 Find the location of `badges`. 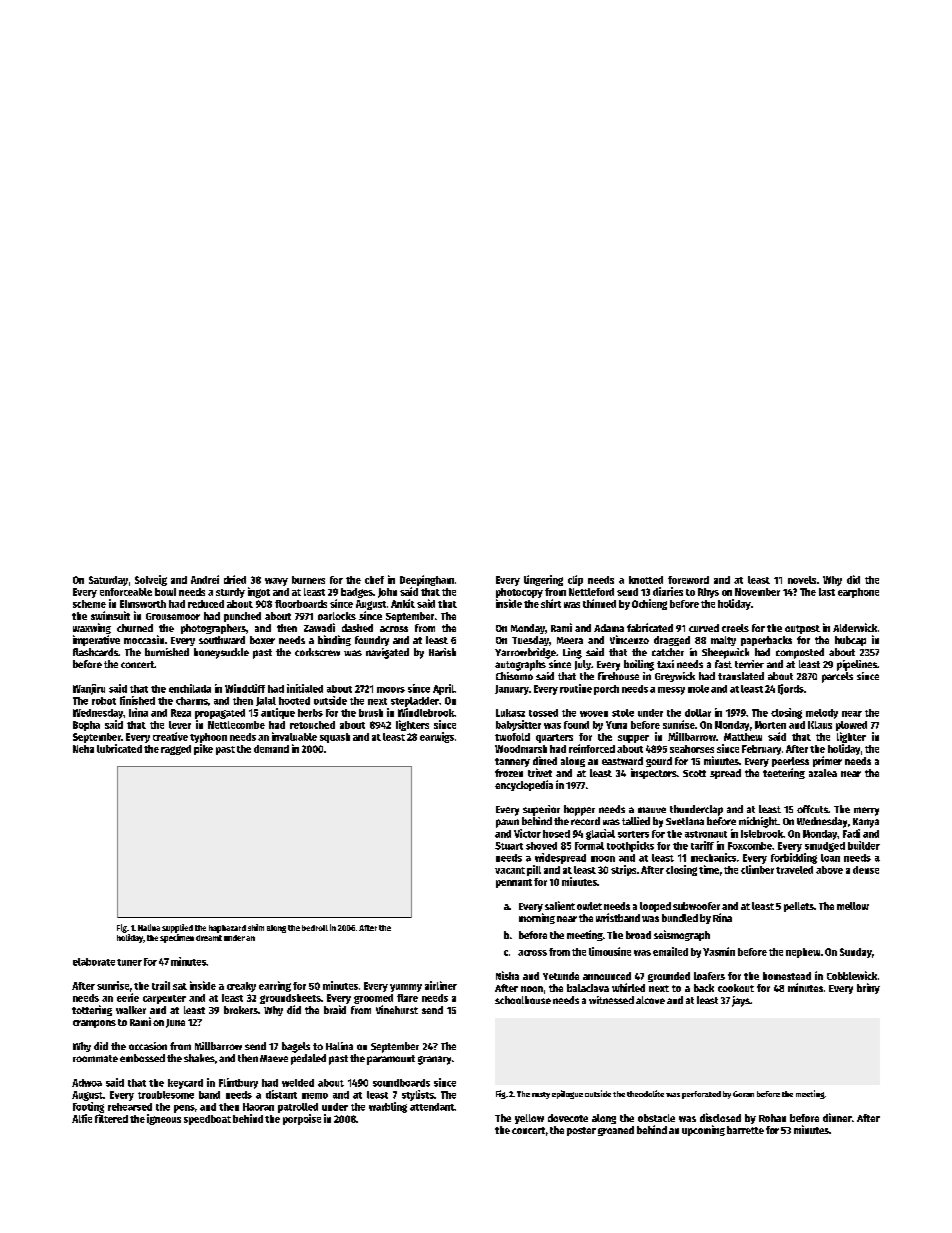

badges is located at coordinates (357, 593).
